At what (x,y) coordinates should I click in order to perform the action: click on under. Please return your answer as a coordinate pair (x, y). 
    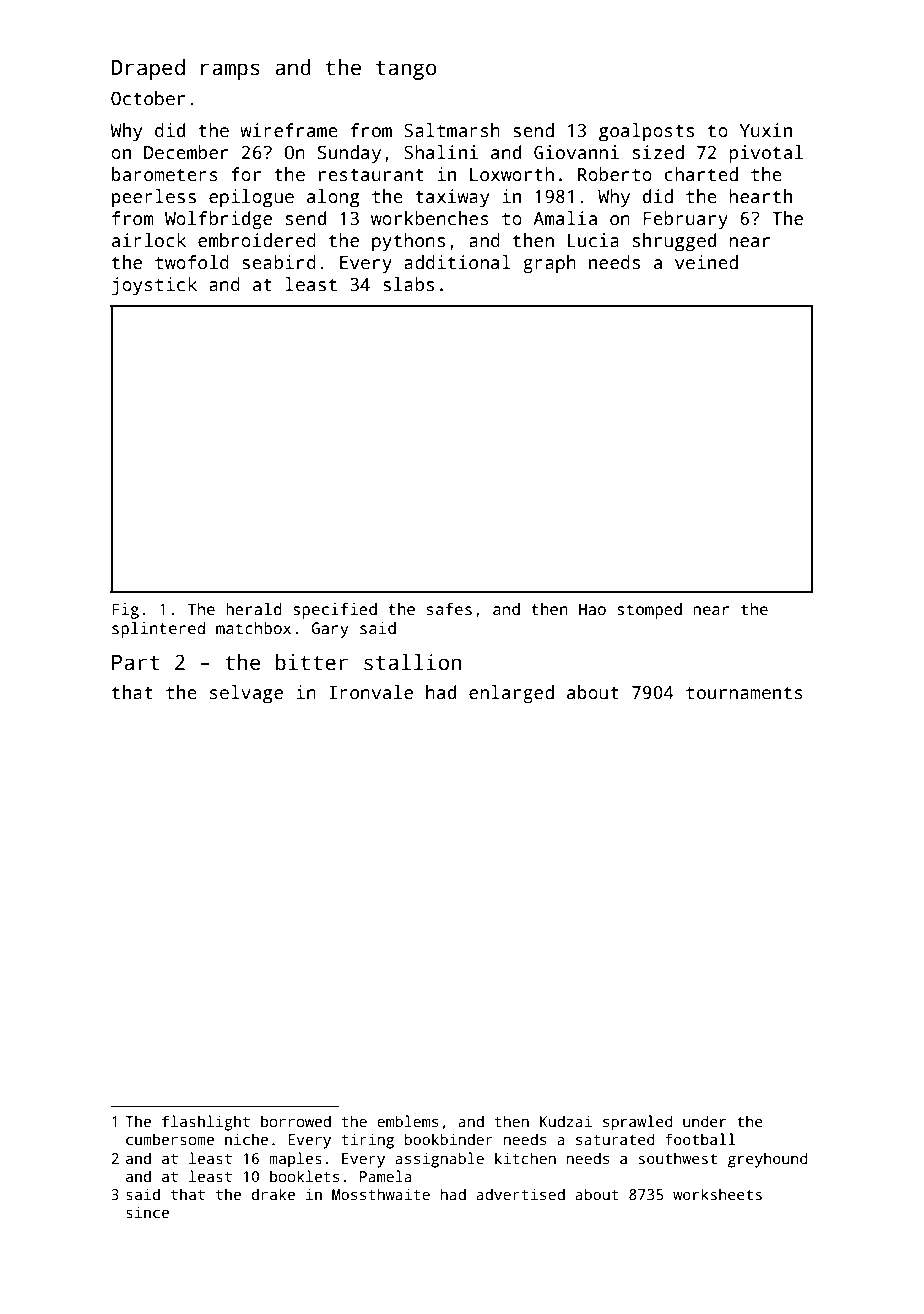
    Looking at the image, I should click on (704, 1121).
